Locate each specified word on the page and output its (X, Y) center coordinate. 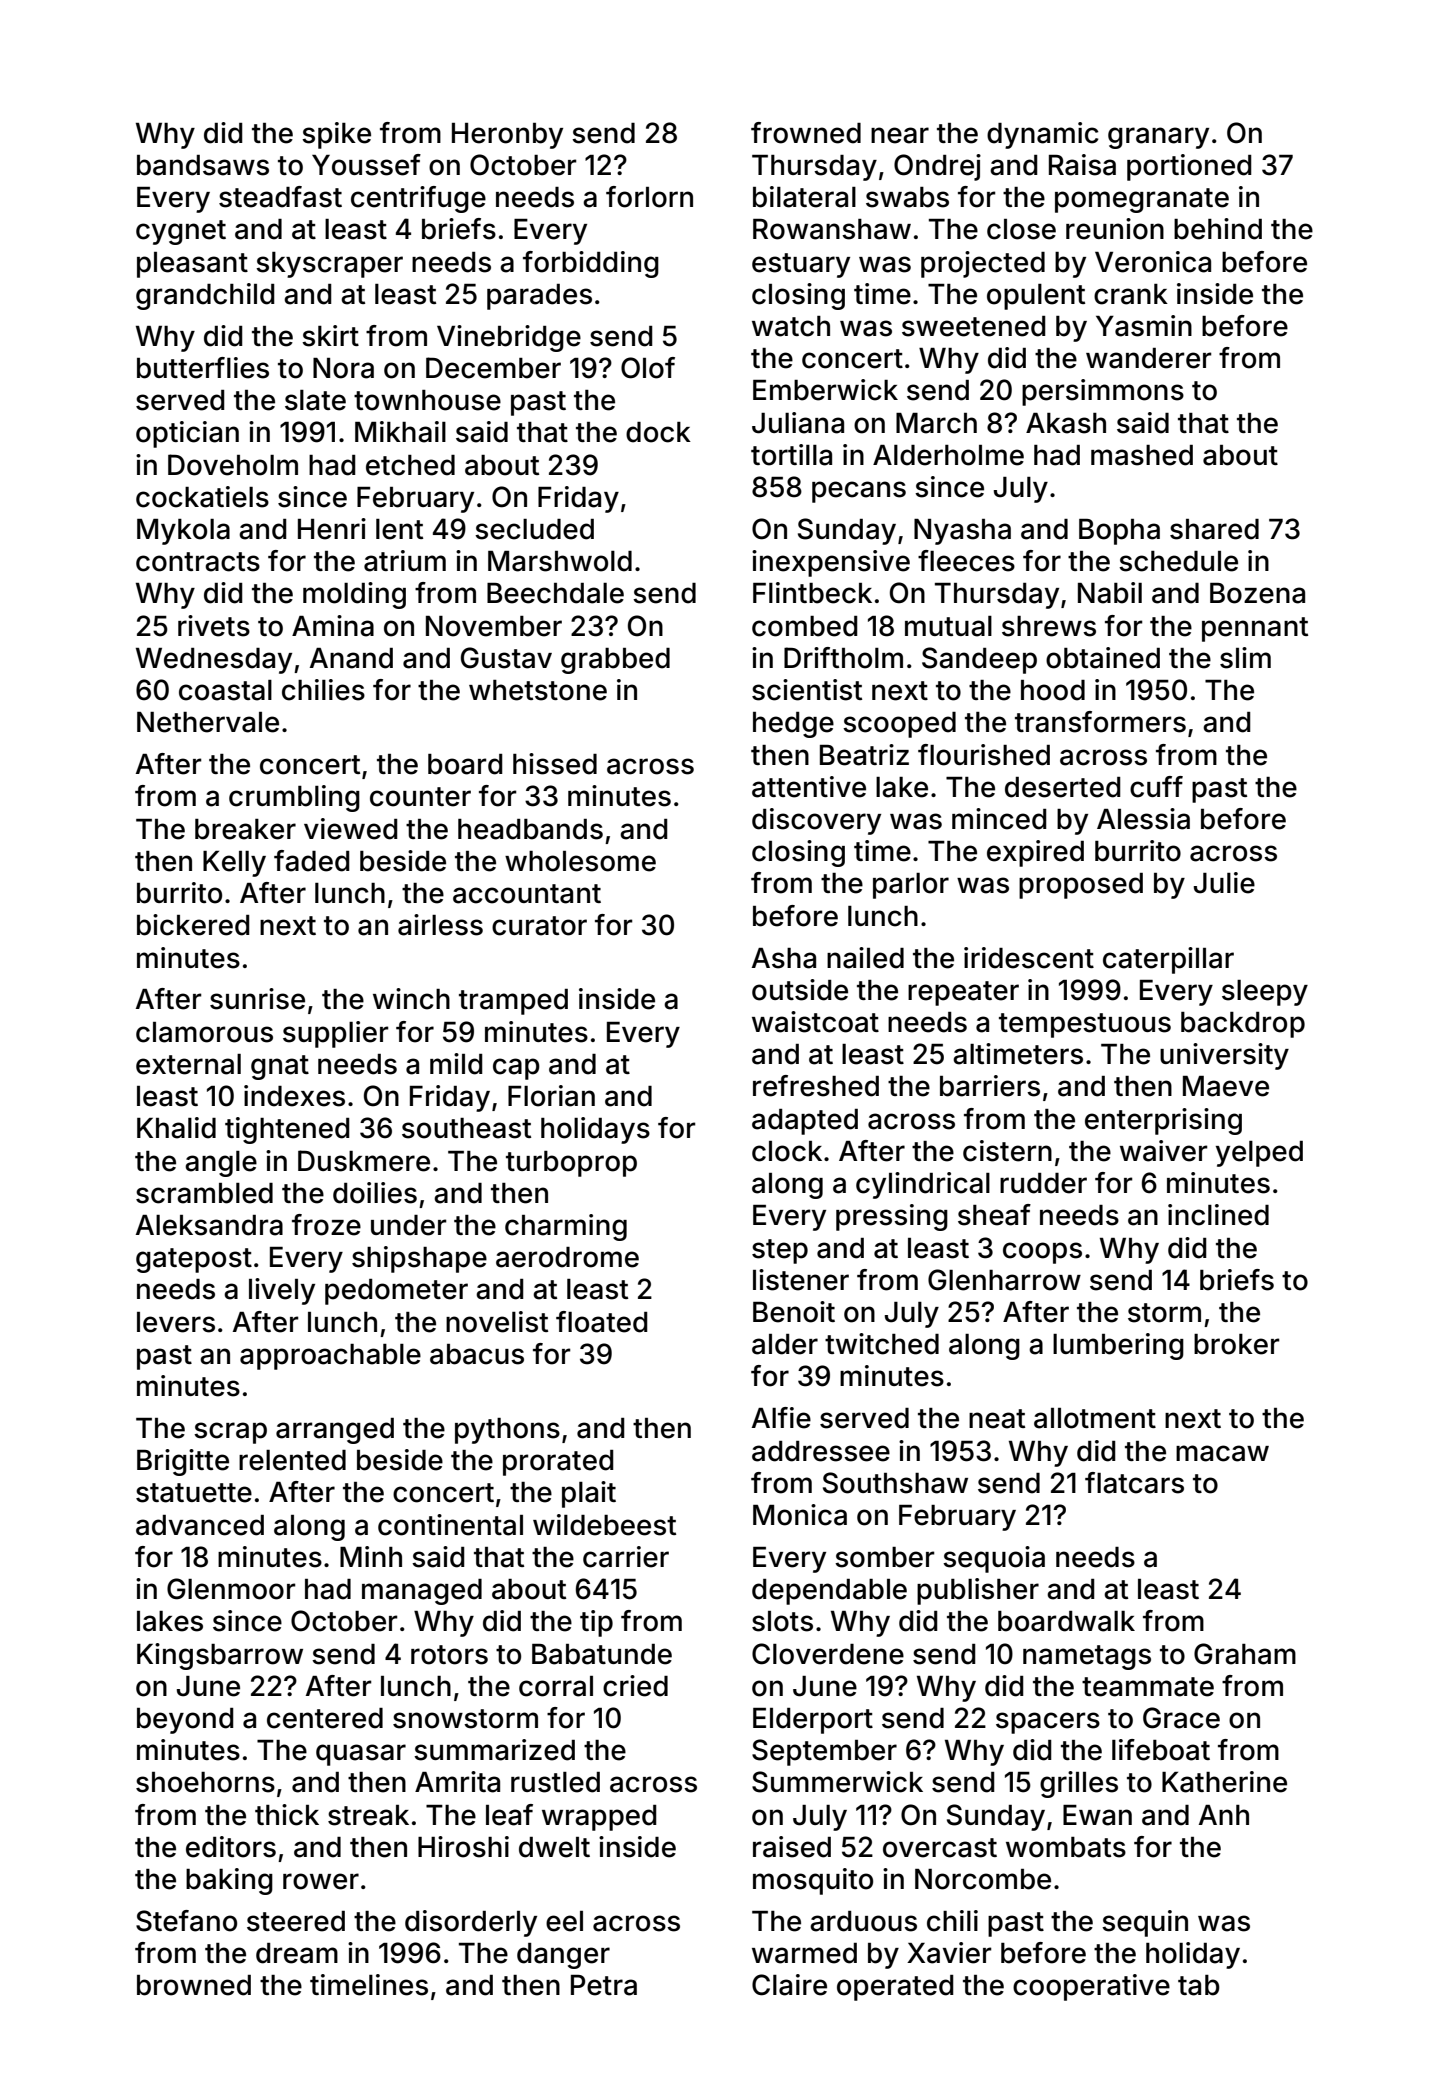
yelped (1259, 1154)
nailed (865, 958)
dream (297, 1953)
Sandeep (979, 660)
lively (282, 1291)
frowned (806, 133)
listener (801, 1280)
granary (1158, 138)
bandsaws (203, 165)
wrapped (599, 1818)
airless (440, 925)
